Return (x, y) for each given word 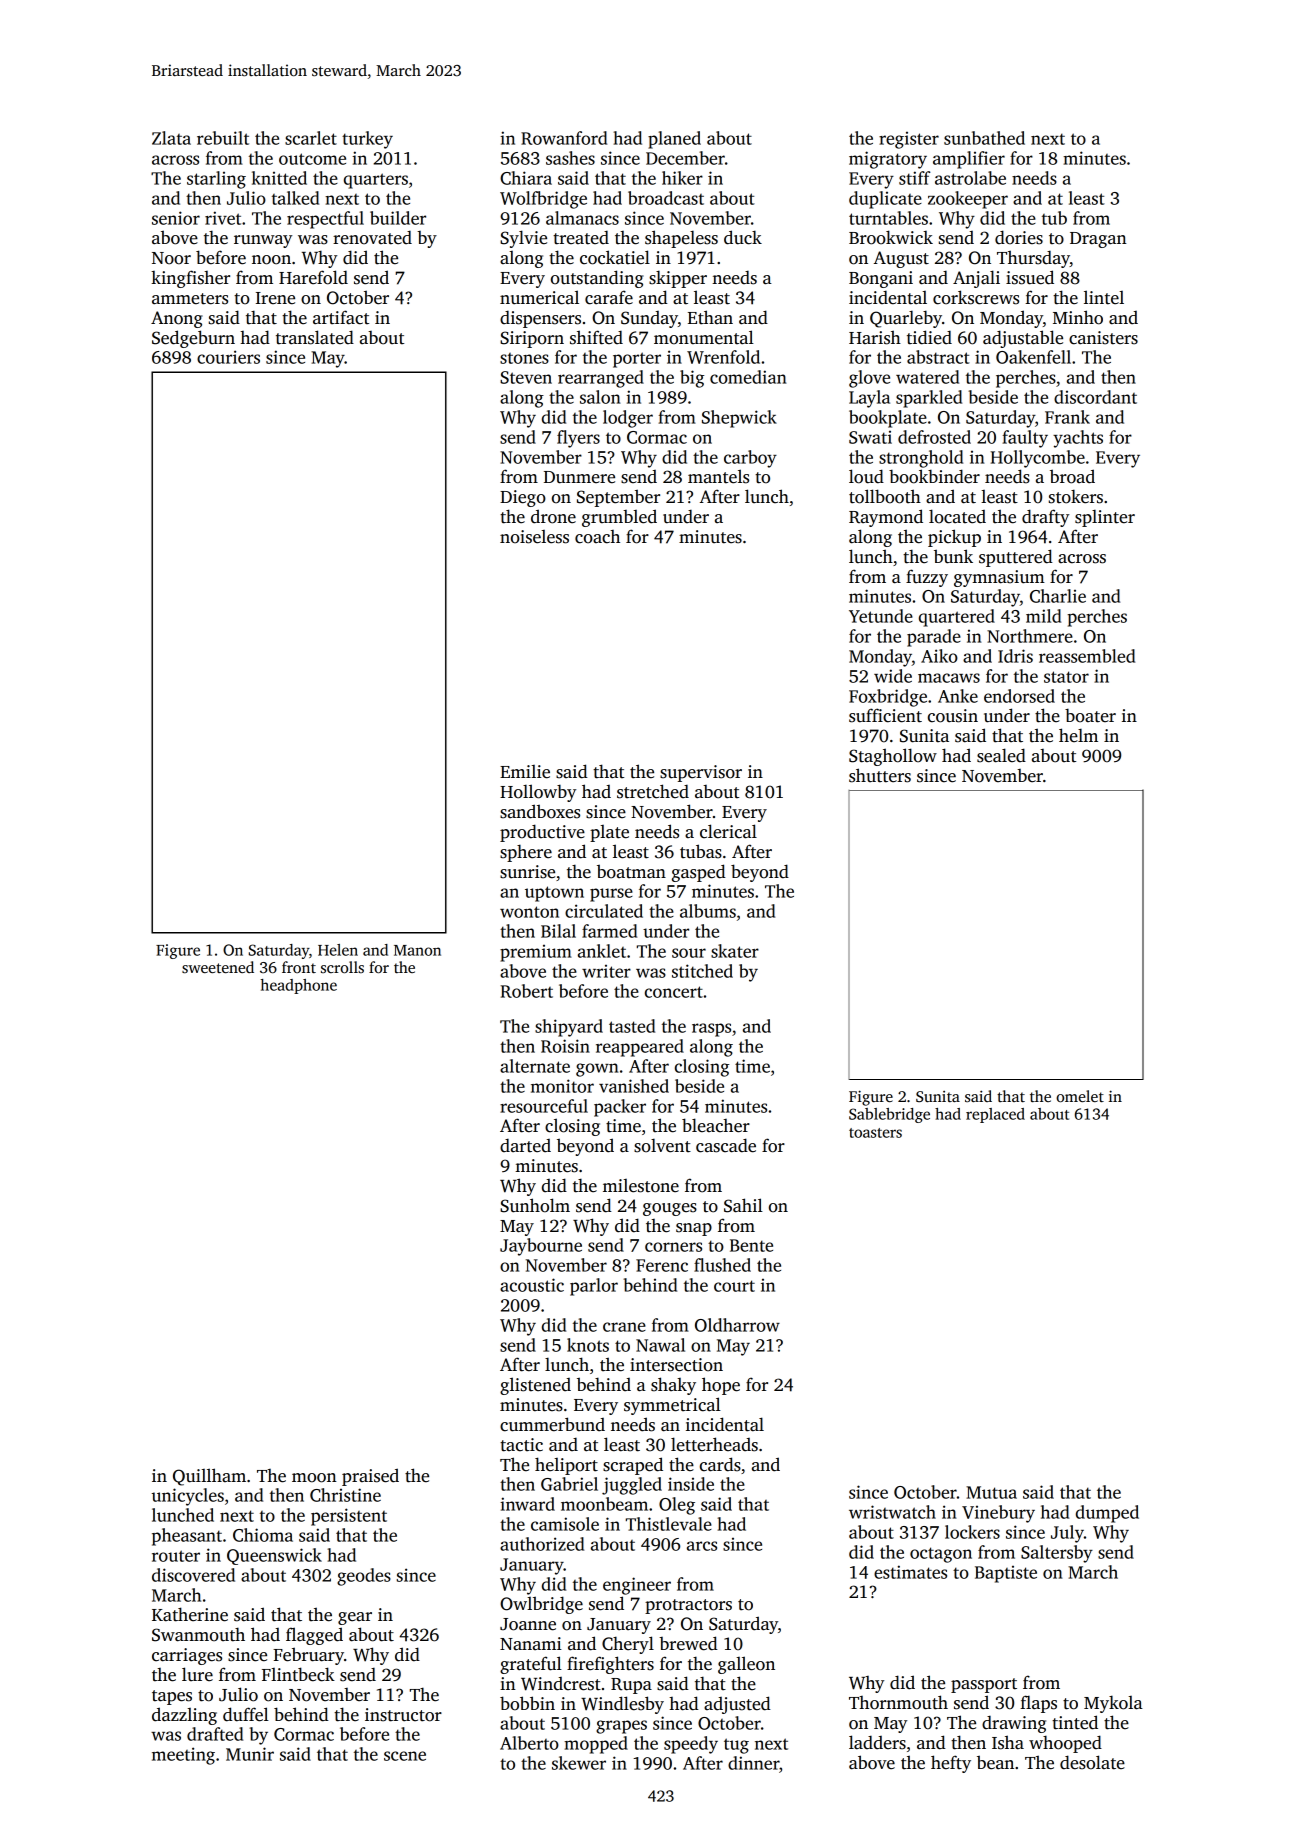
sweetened (218, 967)
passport (984, 1685)
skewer (579, 1763)
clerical (728, 831)
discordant (1095, 397)
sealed (1001, 755)
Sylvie (523, 239)
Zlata (171, 138)
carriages (187, 1656)
